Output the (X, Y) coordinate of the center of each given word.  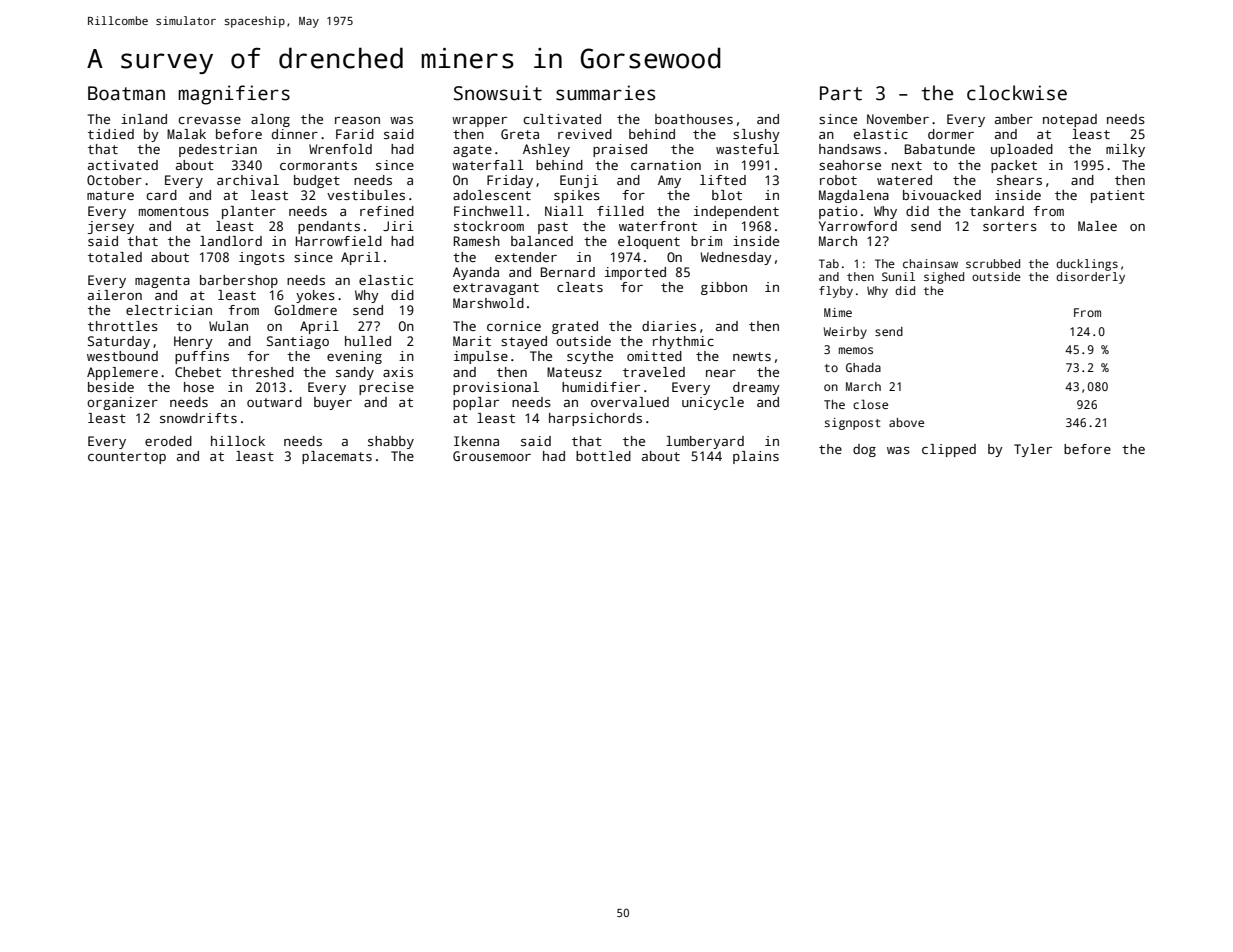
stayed (524, 342)
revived (585, 134)
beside (111, 387)
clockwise (1017, 93)
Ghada (863, 367)
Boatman (126, 93)
